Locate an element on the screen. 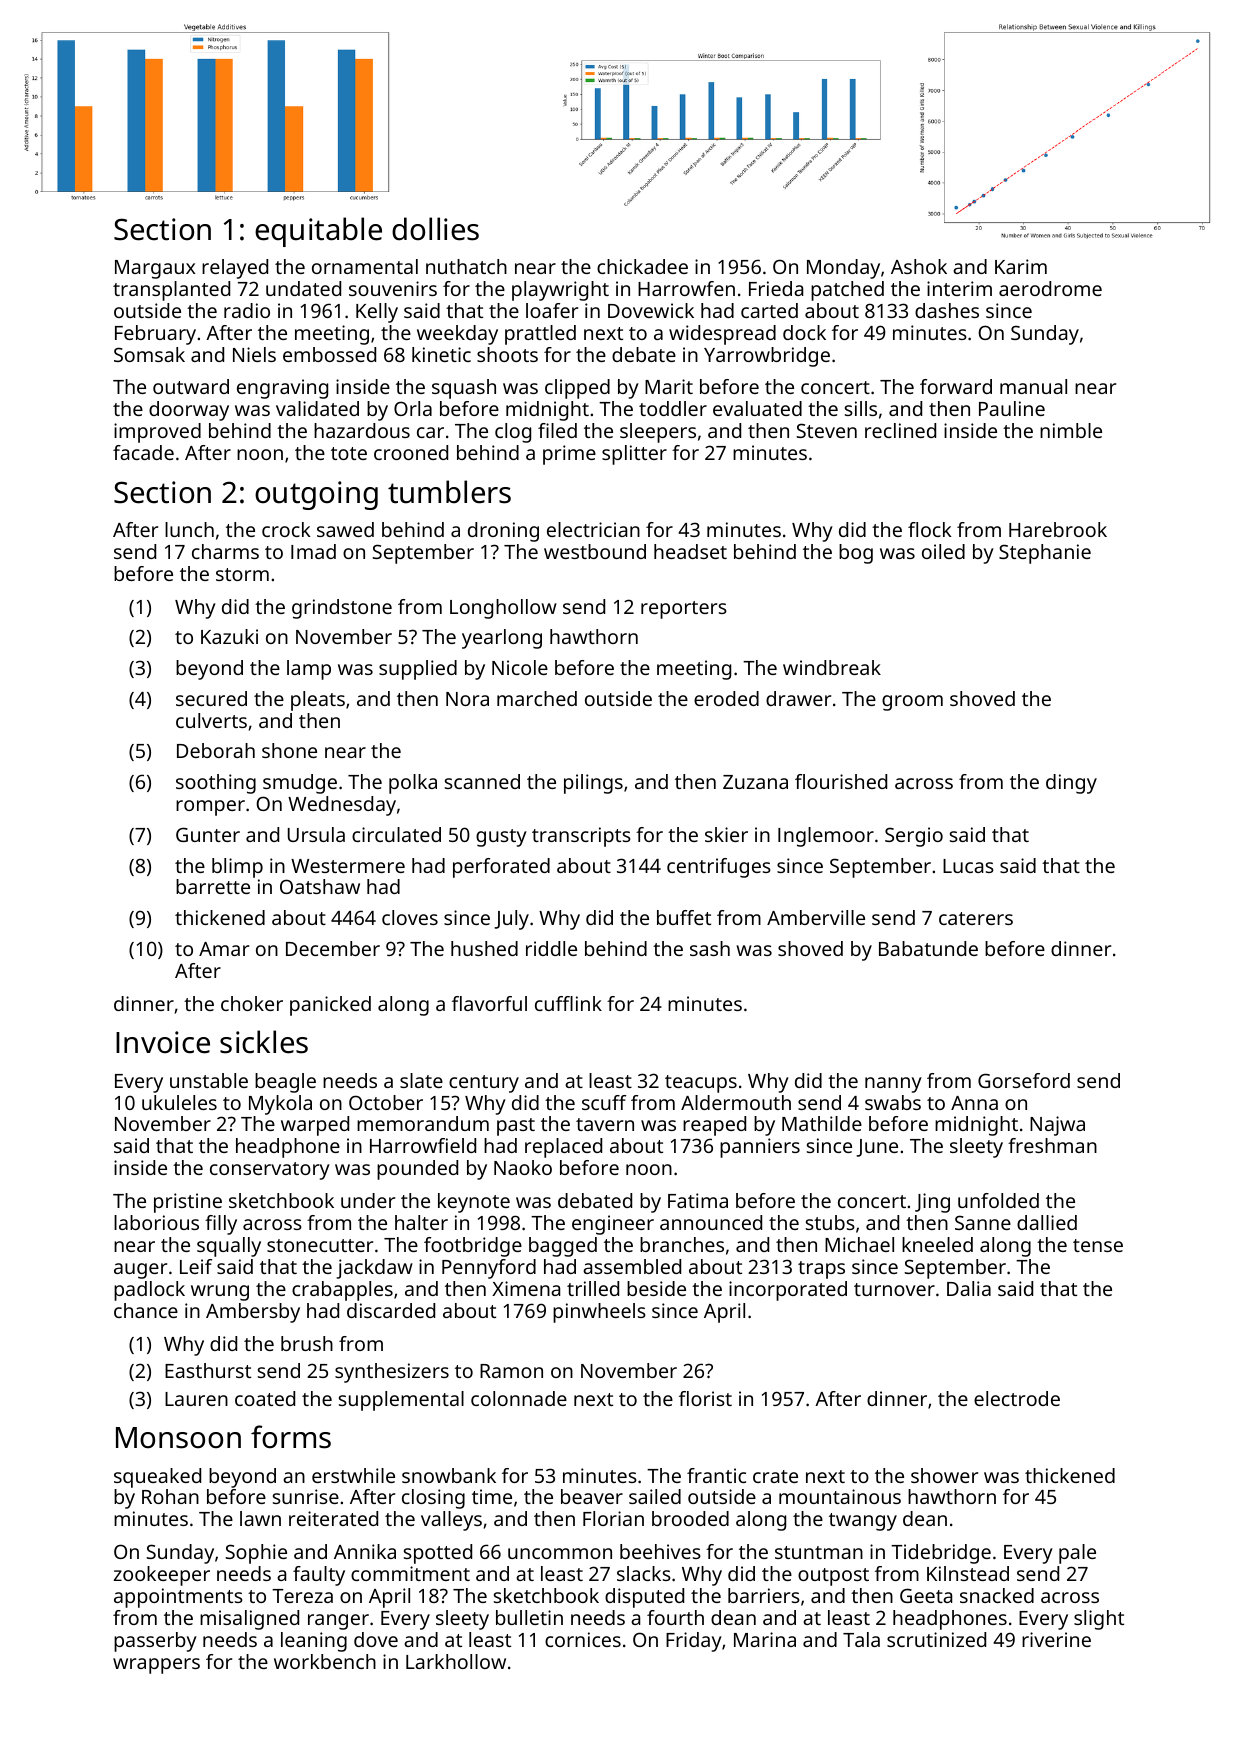 This screenshot has width=1238, height=1751. trilled is located at coordinates (593, 1288).
